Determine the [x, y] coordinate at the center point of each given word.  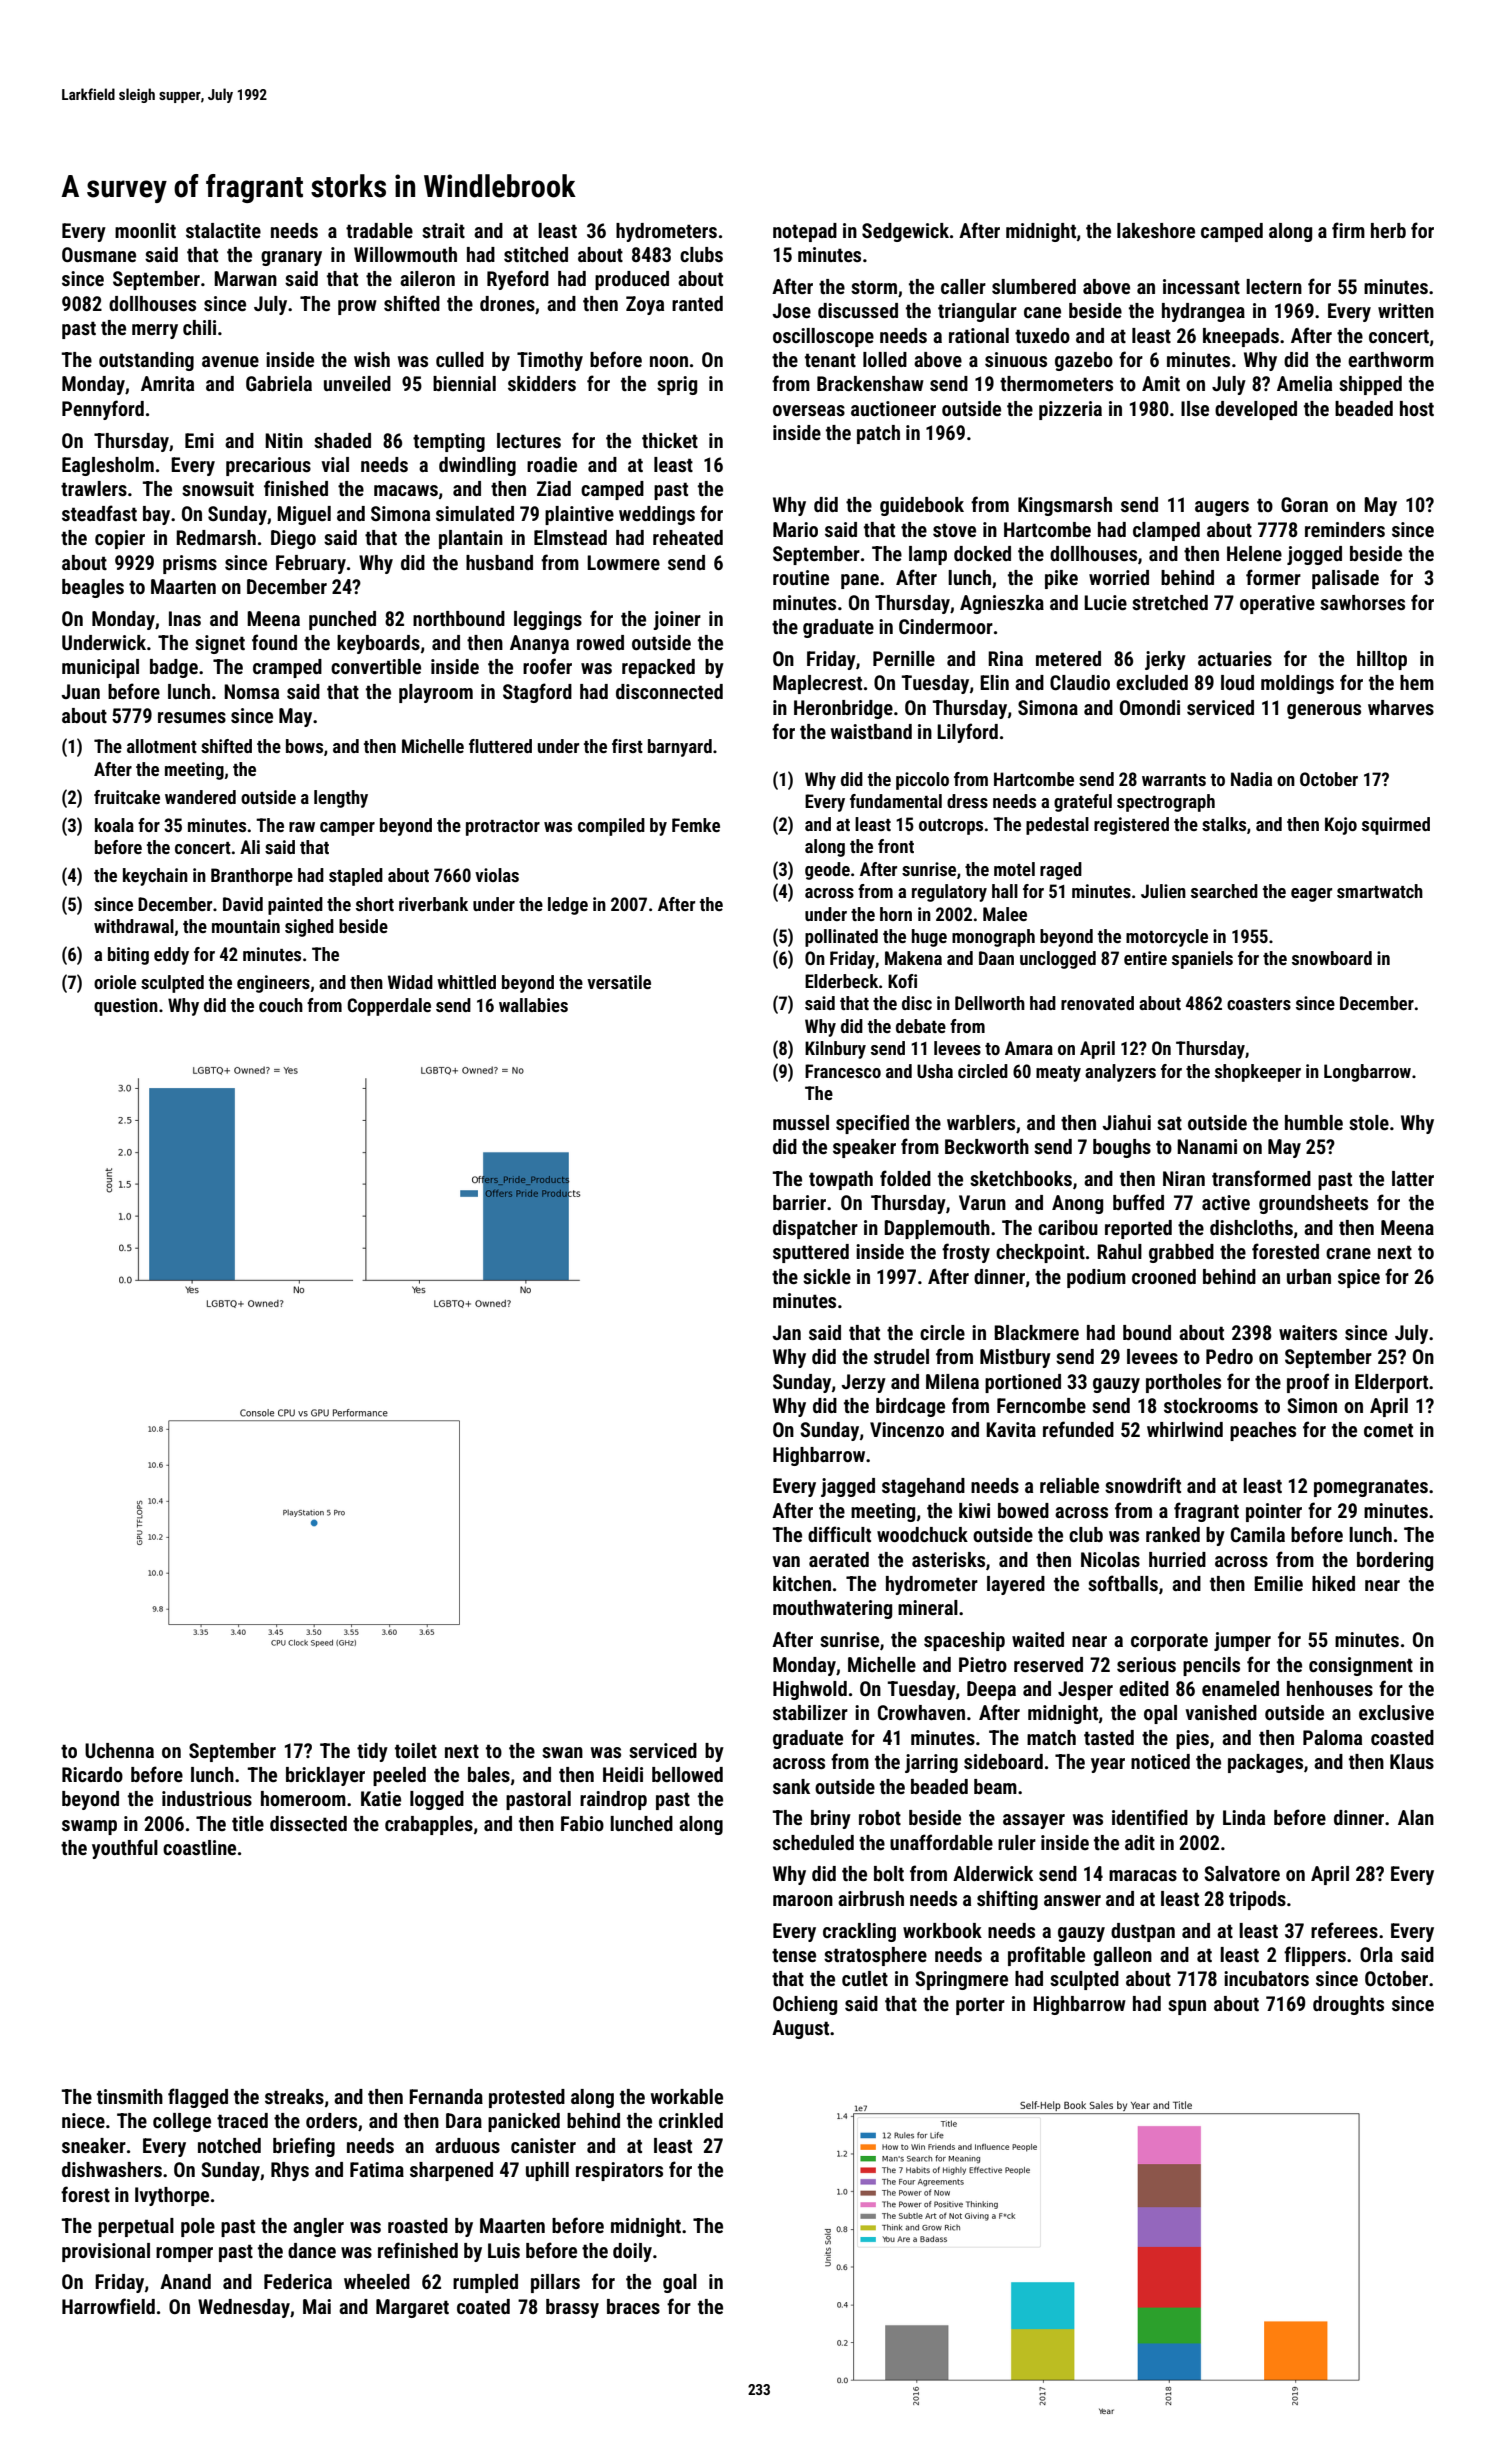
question [126, 1007]
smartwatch [1380, 891]
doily [632, 2252]
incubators [1266, 1978]
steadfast [99, 513]
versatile [619, 982]
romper [184, 2254]
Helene [1254, 553]
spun [1187, 2007]
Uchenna [119, 1750]
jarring [931, 1763]
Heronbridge [843, 709]
